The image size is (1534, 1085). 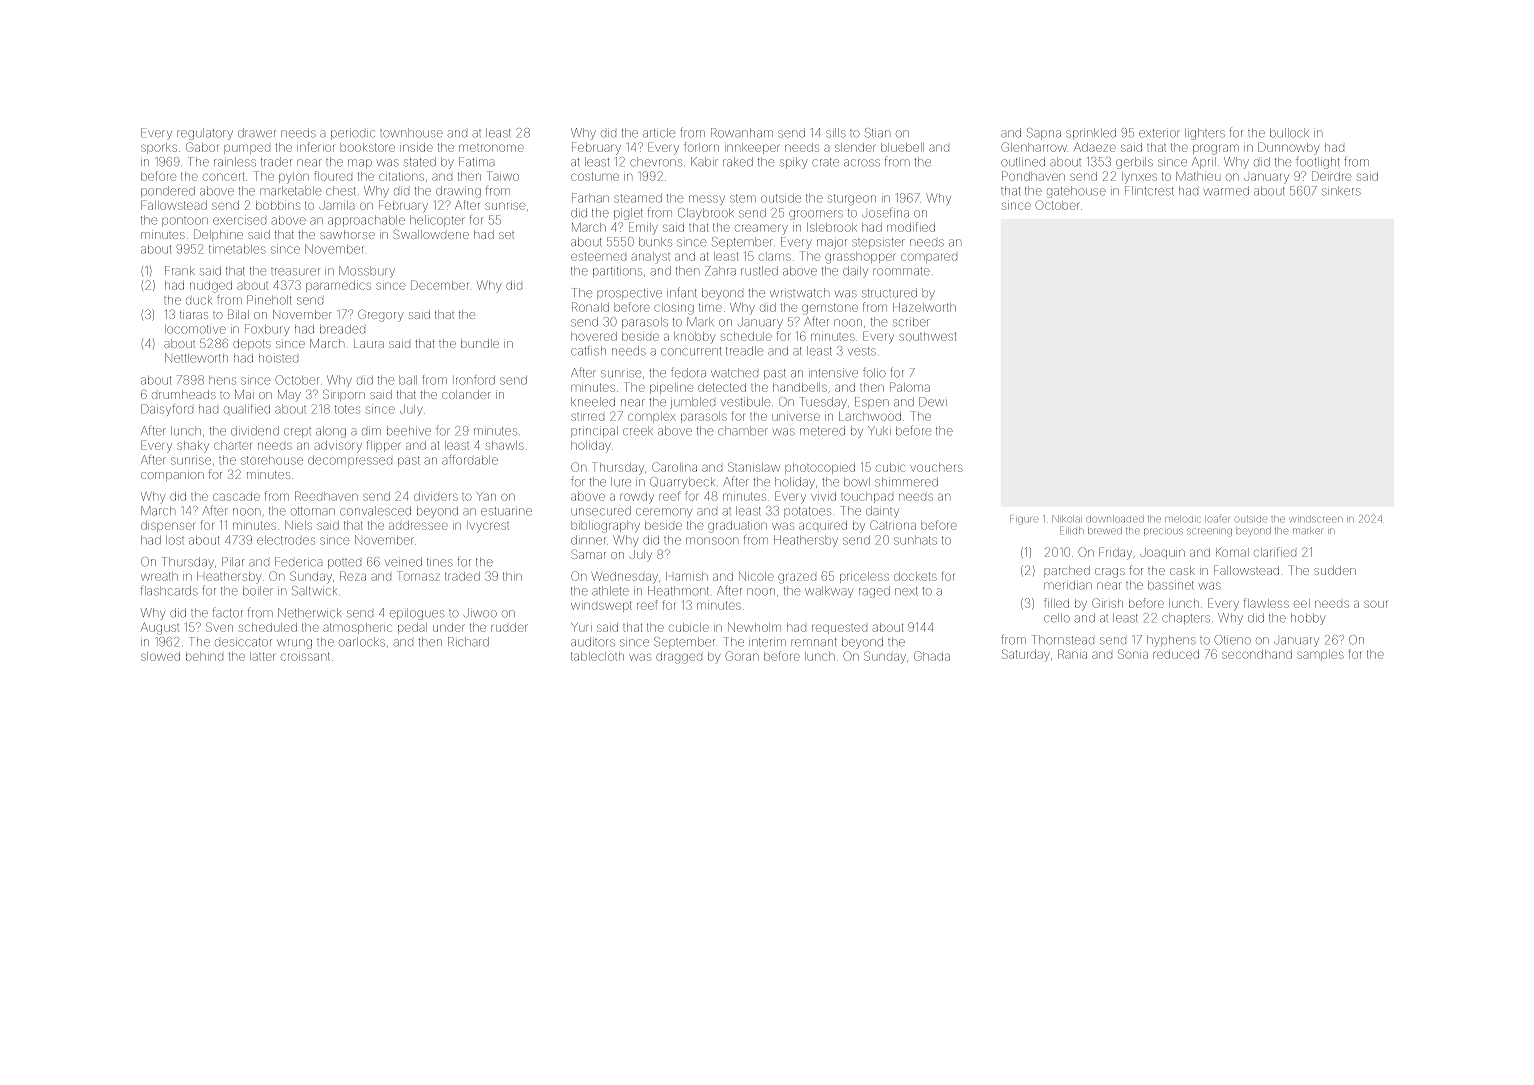 I want to click on December, so click(x=439, y=285).
